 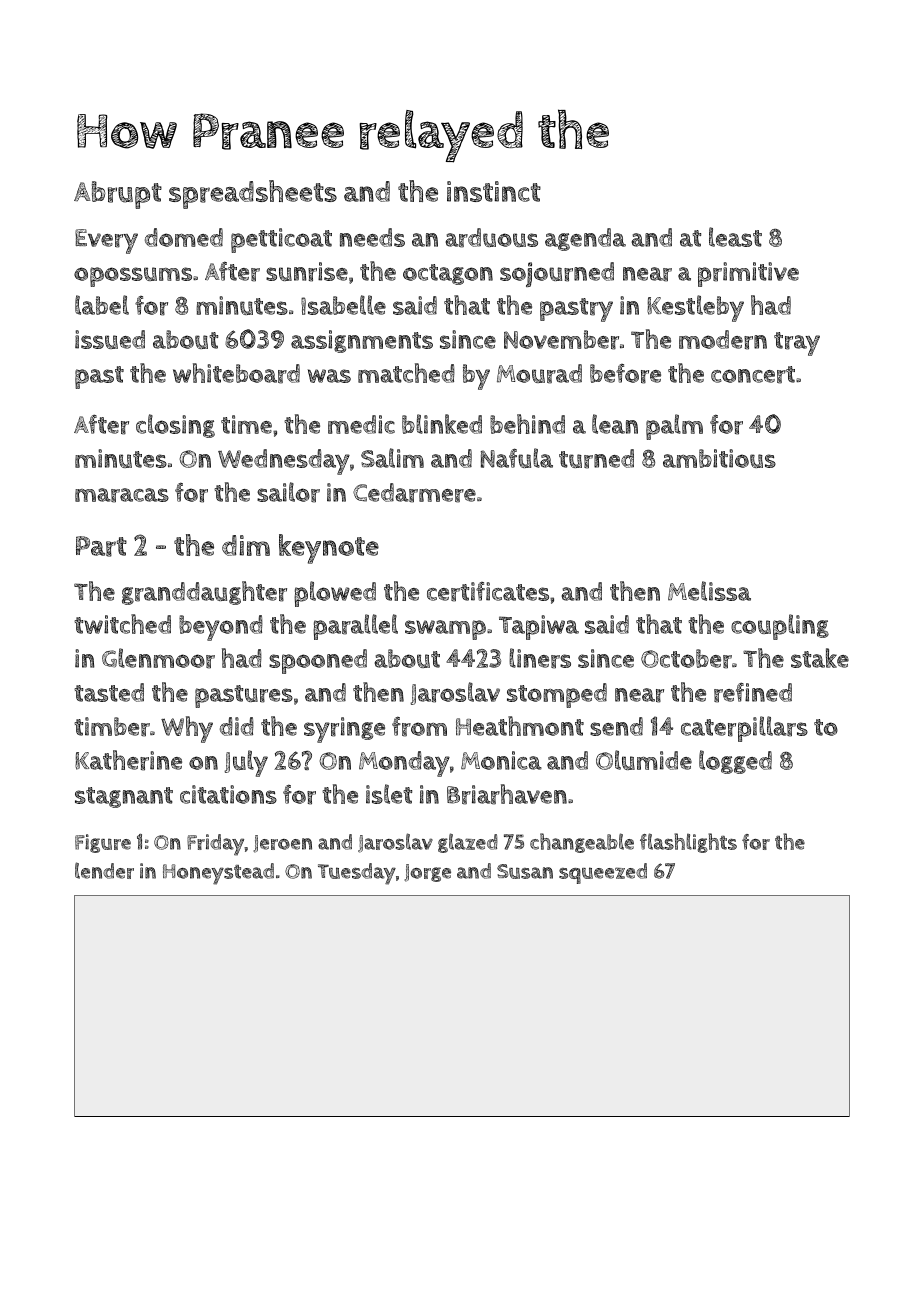 I want to click on spooned, so click(x=318, y=661).
